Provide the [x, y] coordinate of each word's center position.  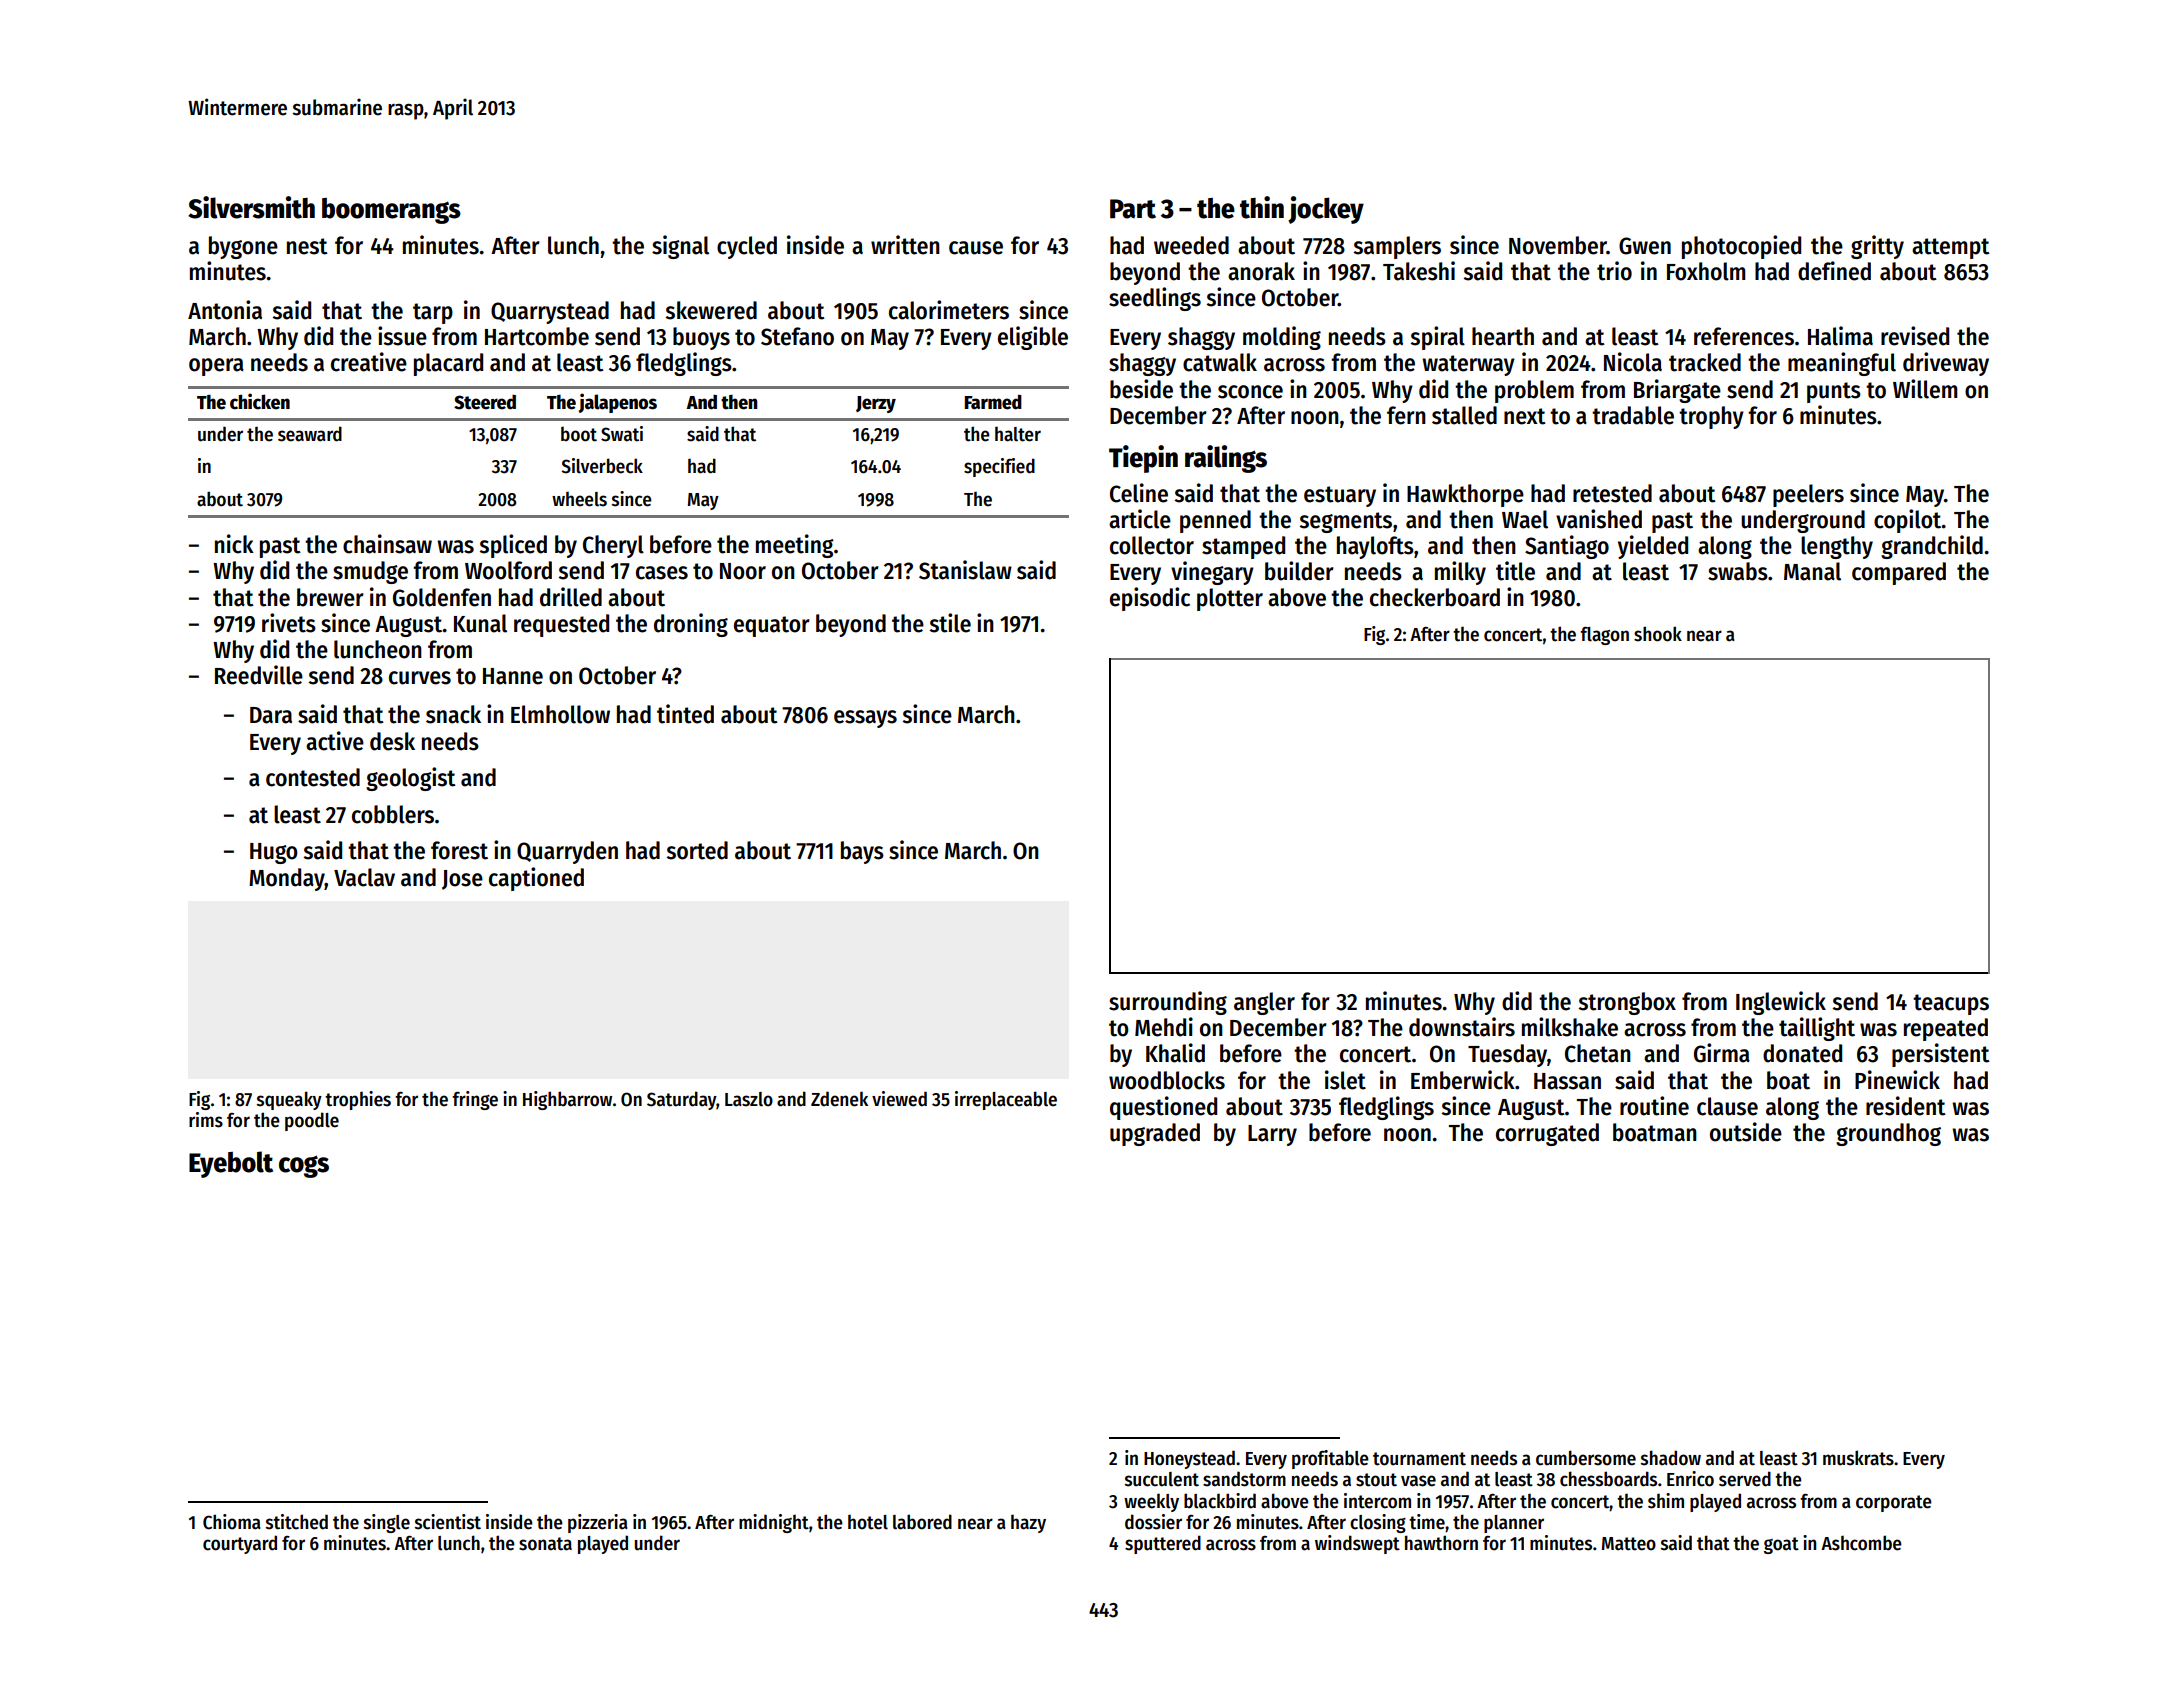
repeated [1946, 1029]
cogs [304, 1166]
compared [1899, 573]
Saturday [682, 1100]
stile [950, 623]
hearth [1503, 336]
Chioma [232, 1522]
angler [1264, 1003]
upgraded [1155, 1134]
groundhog [1888, 1134]
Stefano [797, 336]
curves [420, 678]
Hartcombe [537, 336]
